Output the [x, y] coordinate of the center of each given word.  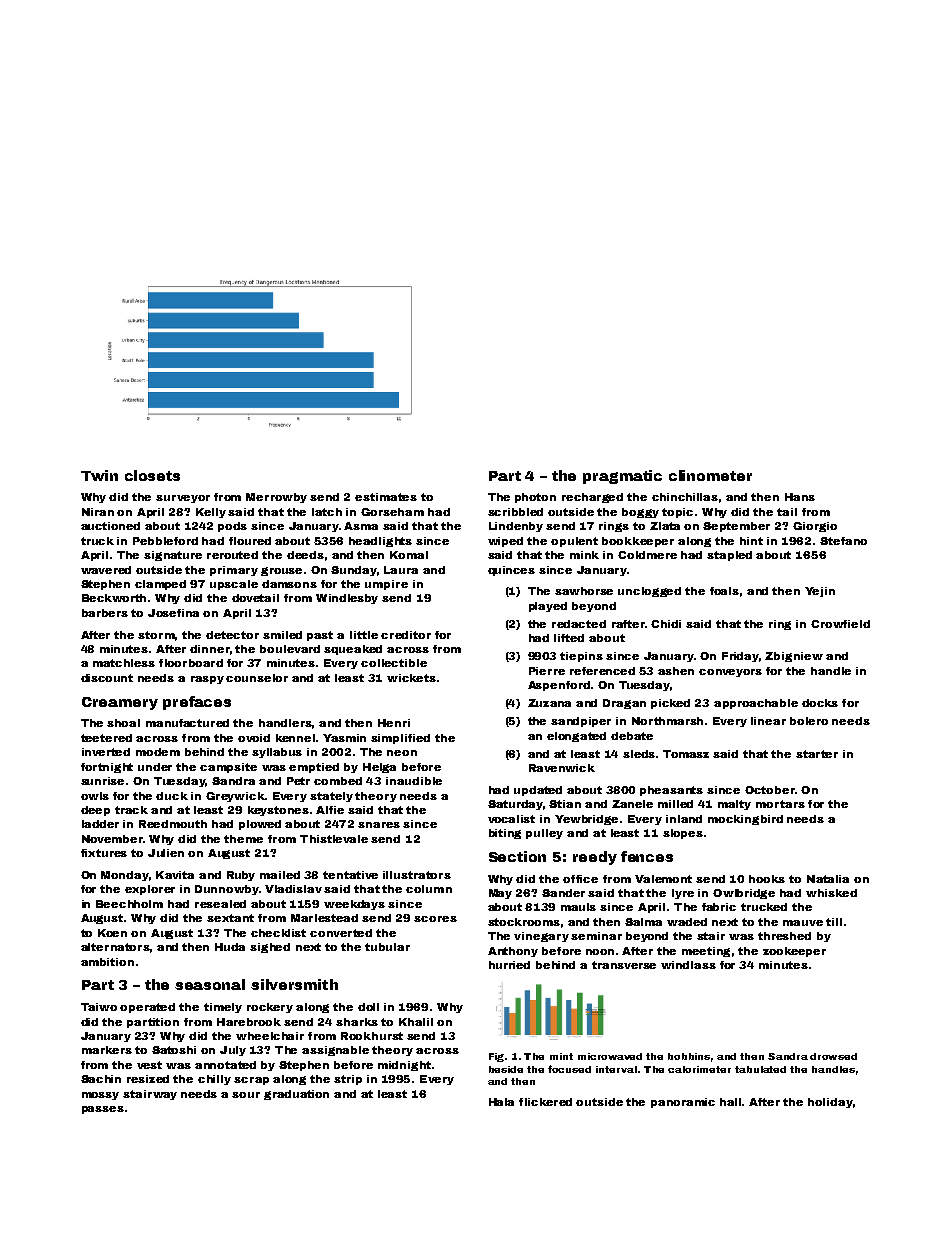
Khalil [416, 1022]
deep [95, 811]
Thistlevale [334, 839]
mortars [780, 804]
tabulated [760, 1069]
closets [152, 475]
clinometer [710, 475]
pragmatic [622, 477]
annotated [225, 1065]
